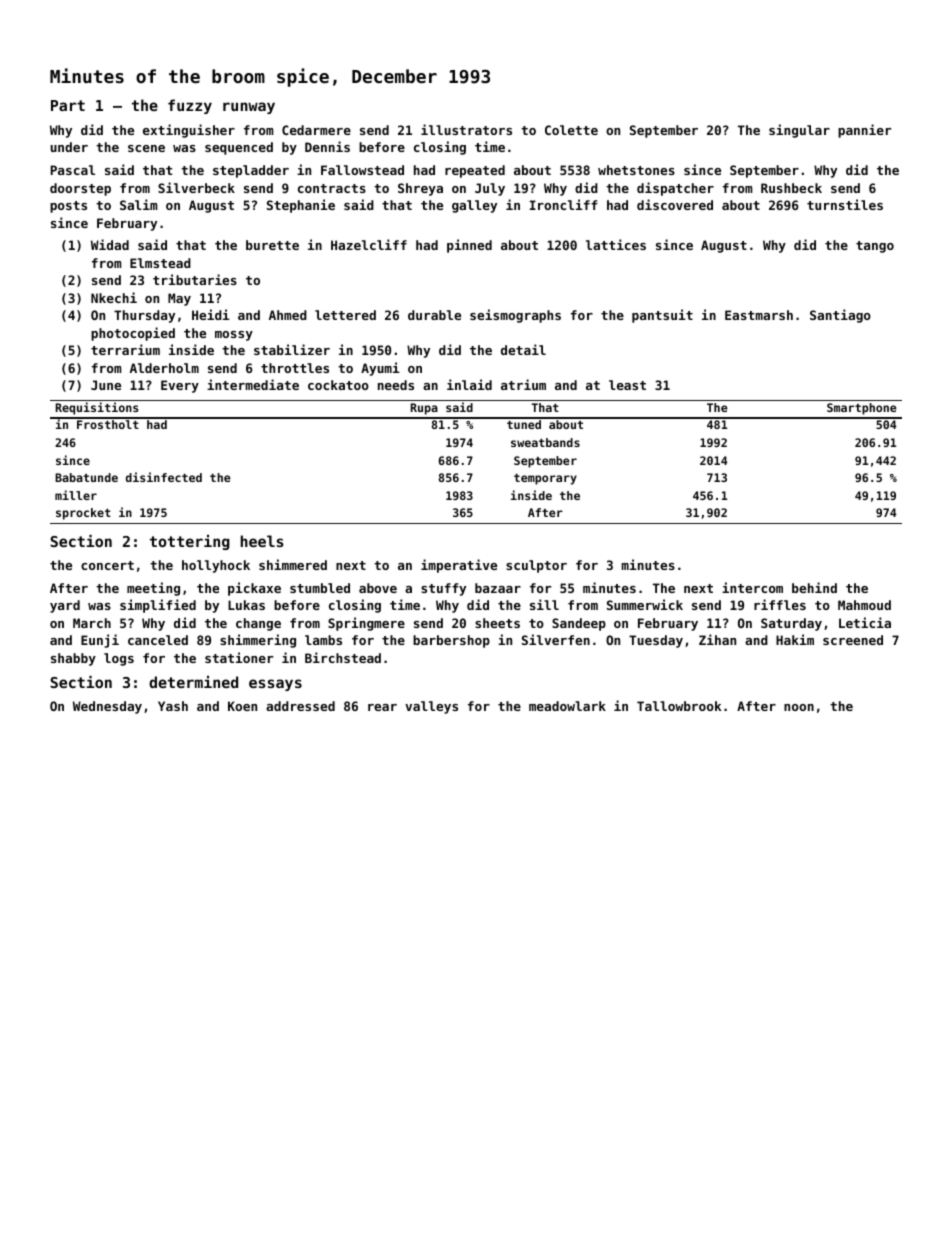 This screenshot has height=1233, width=952. I want to click on Heidi, so click(211, 314).
